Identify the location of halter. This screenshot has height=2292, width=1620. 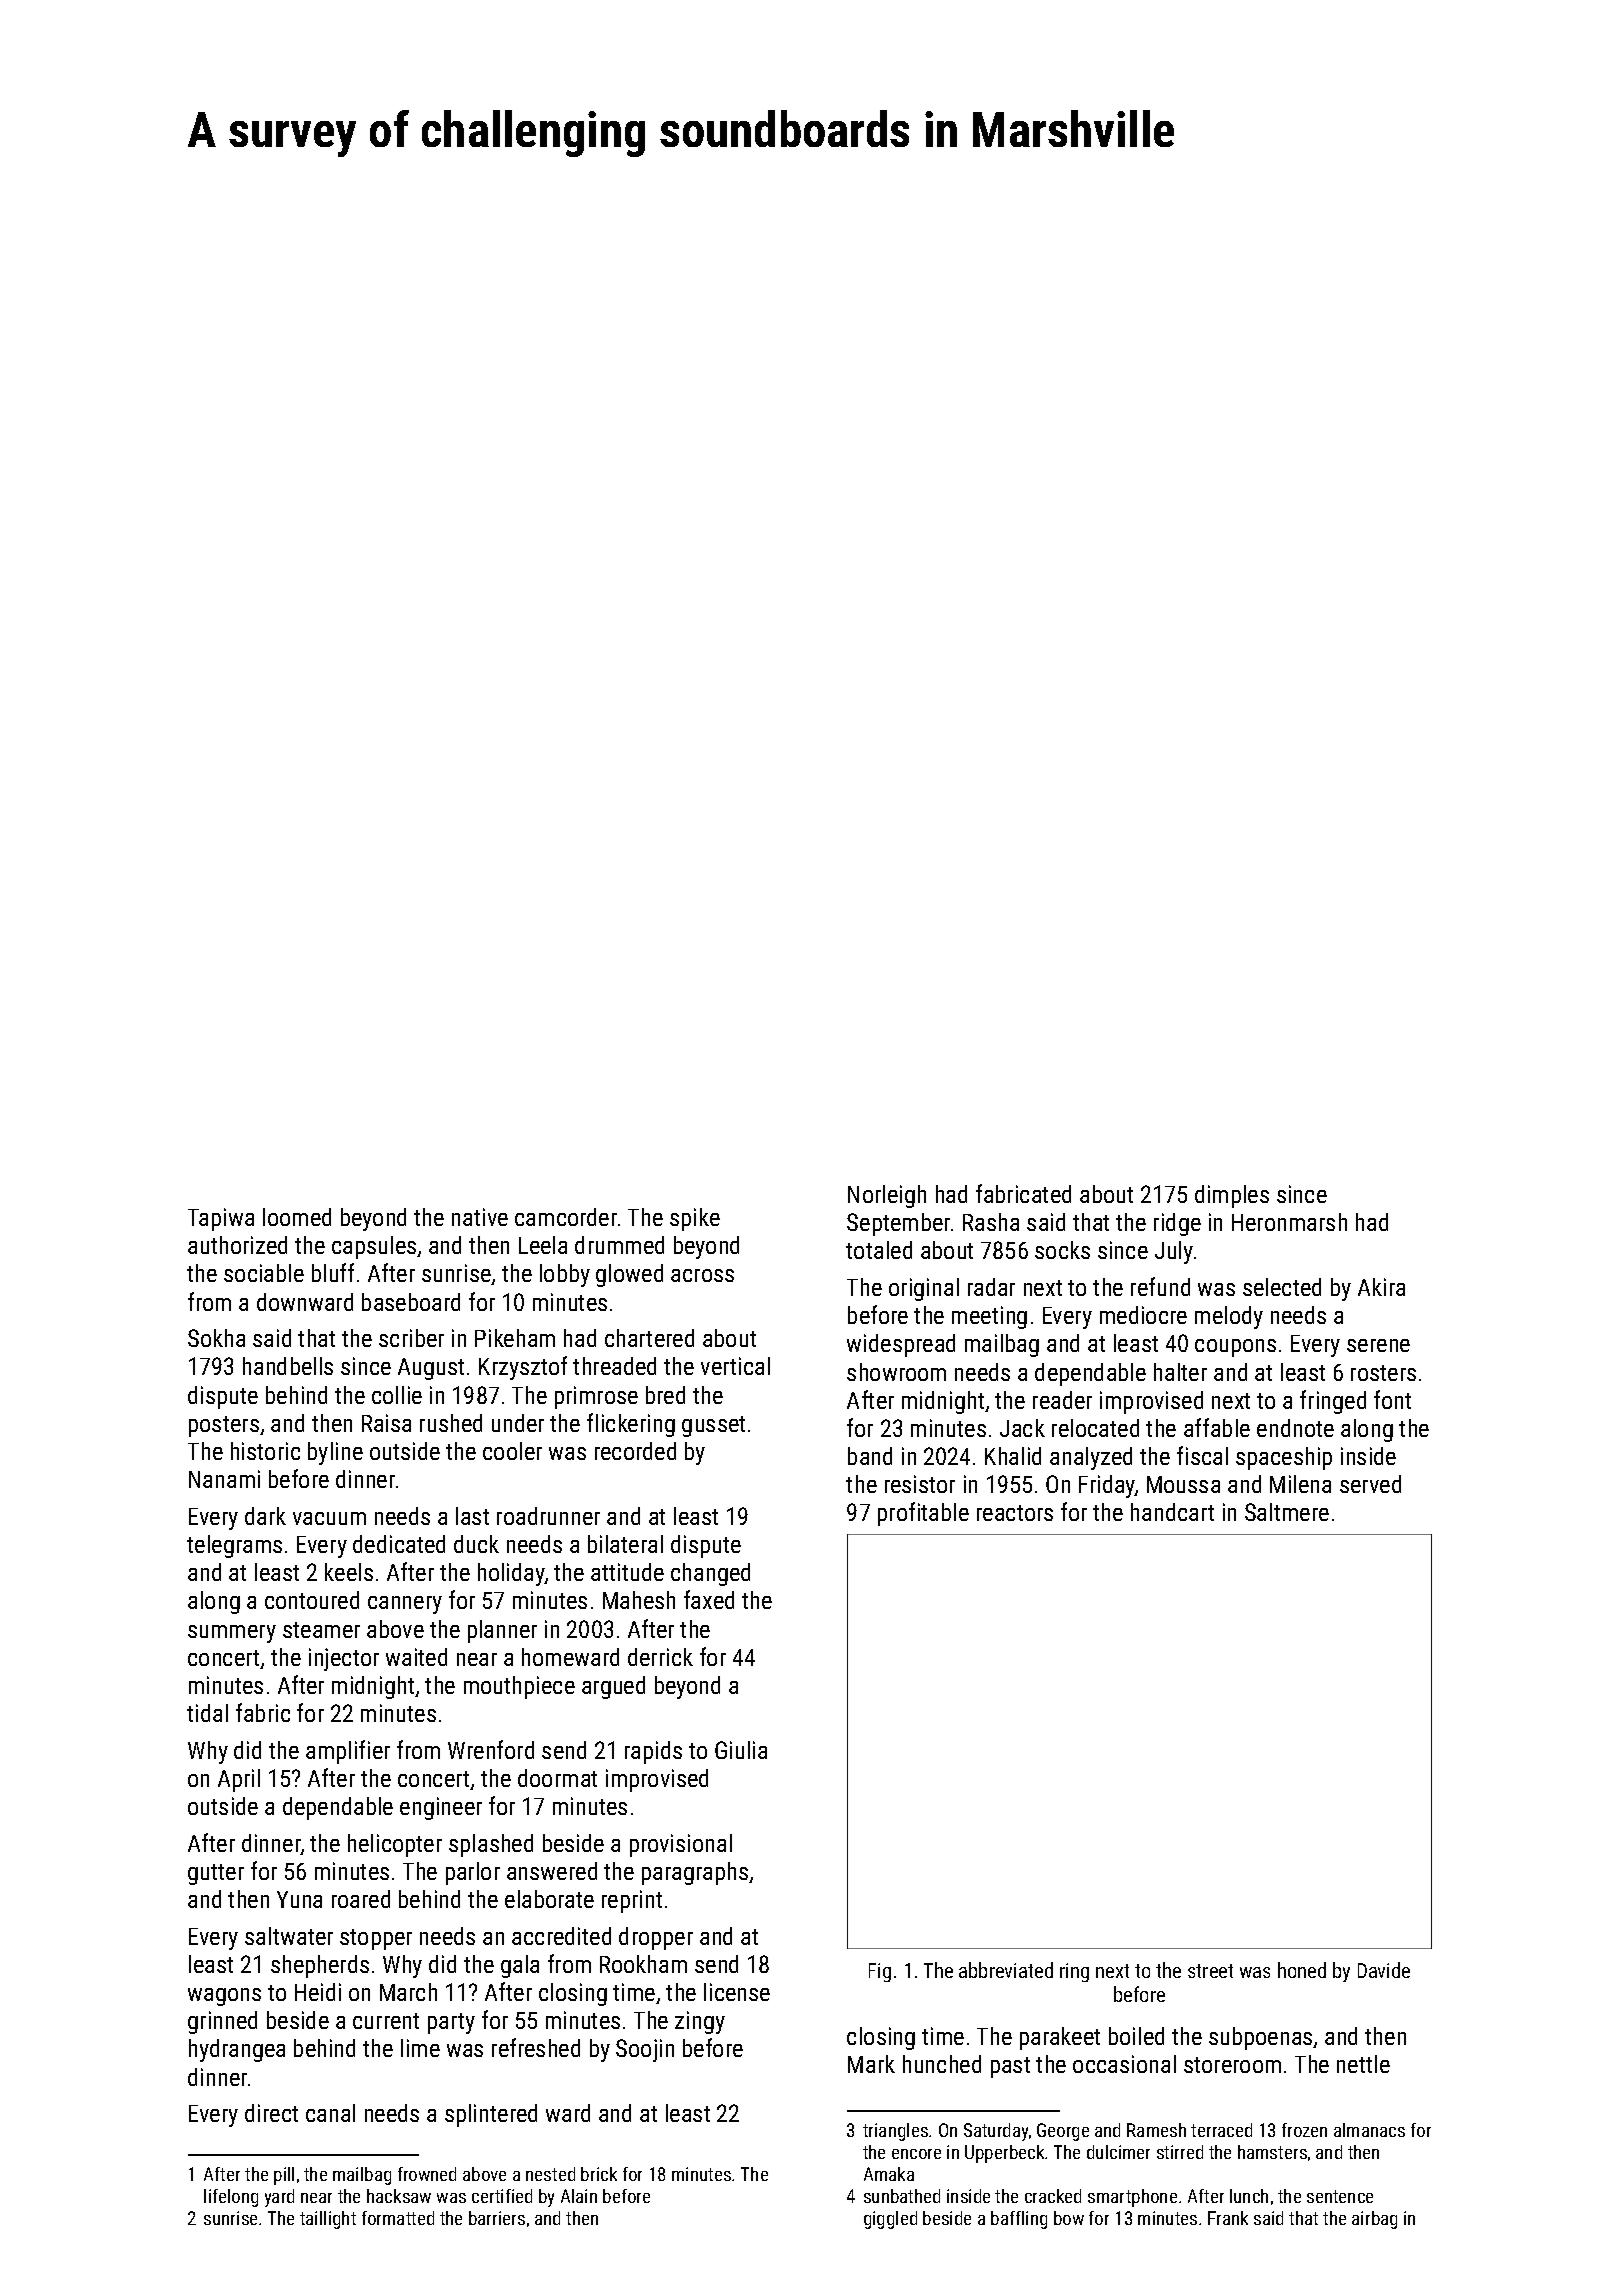
(1180, 1372).
